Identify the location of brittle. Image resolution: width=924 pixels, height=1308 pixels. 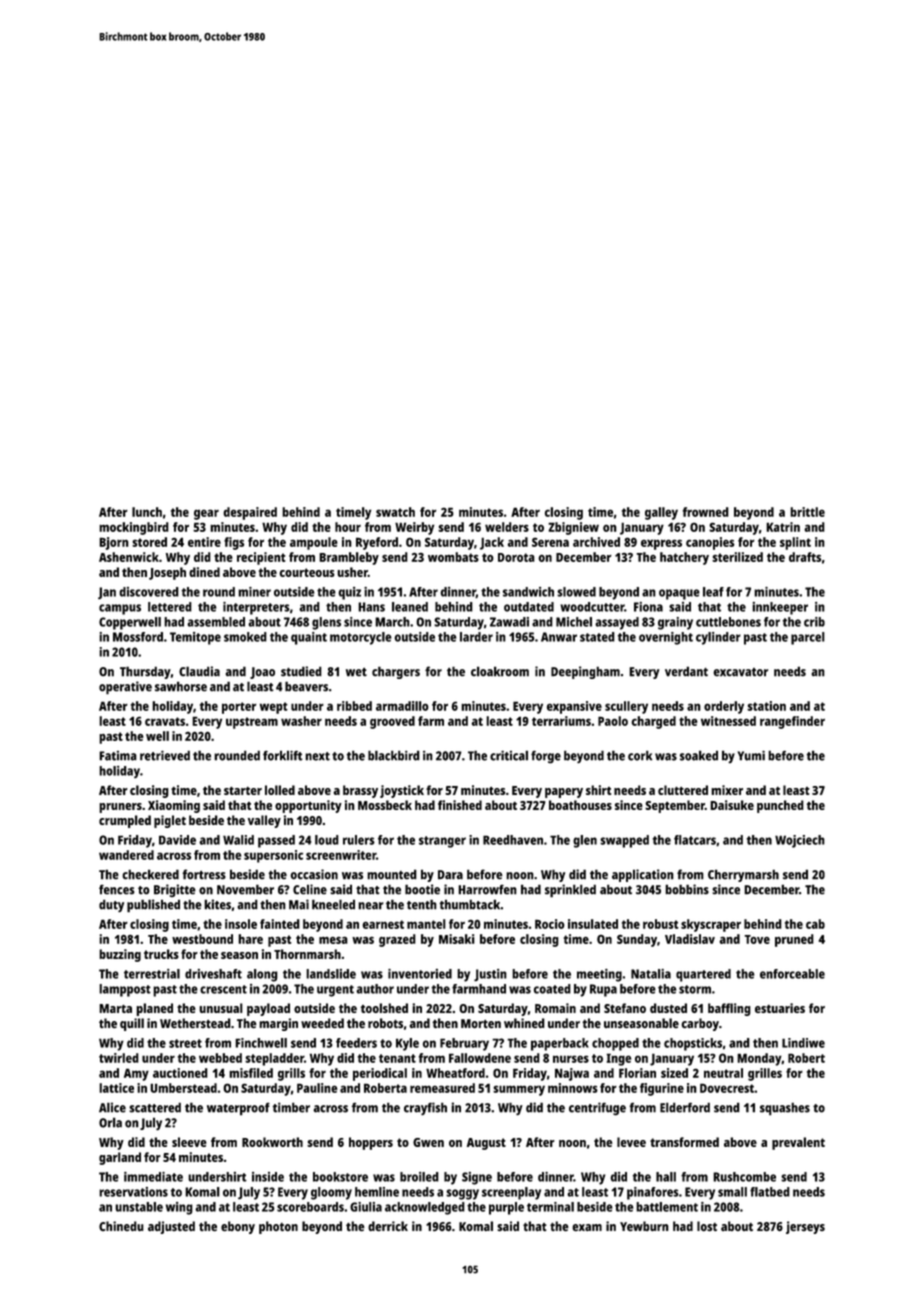
(807, 512).
